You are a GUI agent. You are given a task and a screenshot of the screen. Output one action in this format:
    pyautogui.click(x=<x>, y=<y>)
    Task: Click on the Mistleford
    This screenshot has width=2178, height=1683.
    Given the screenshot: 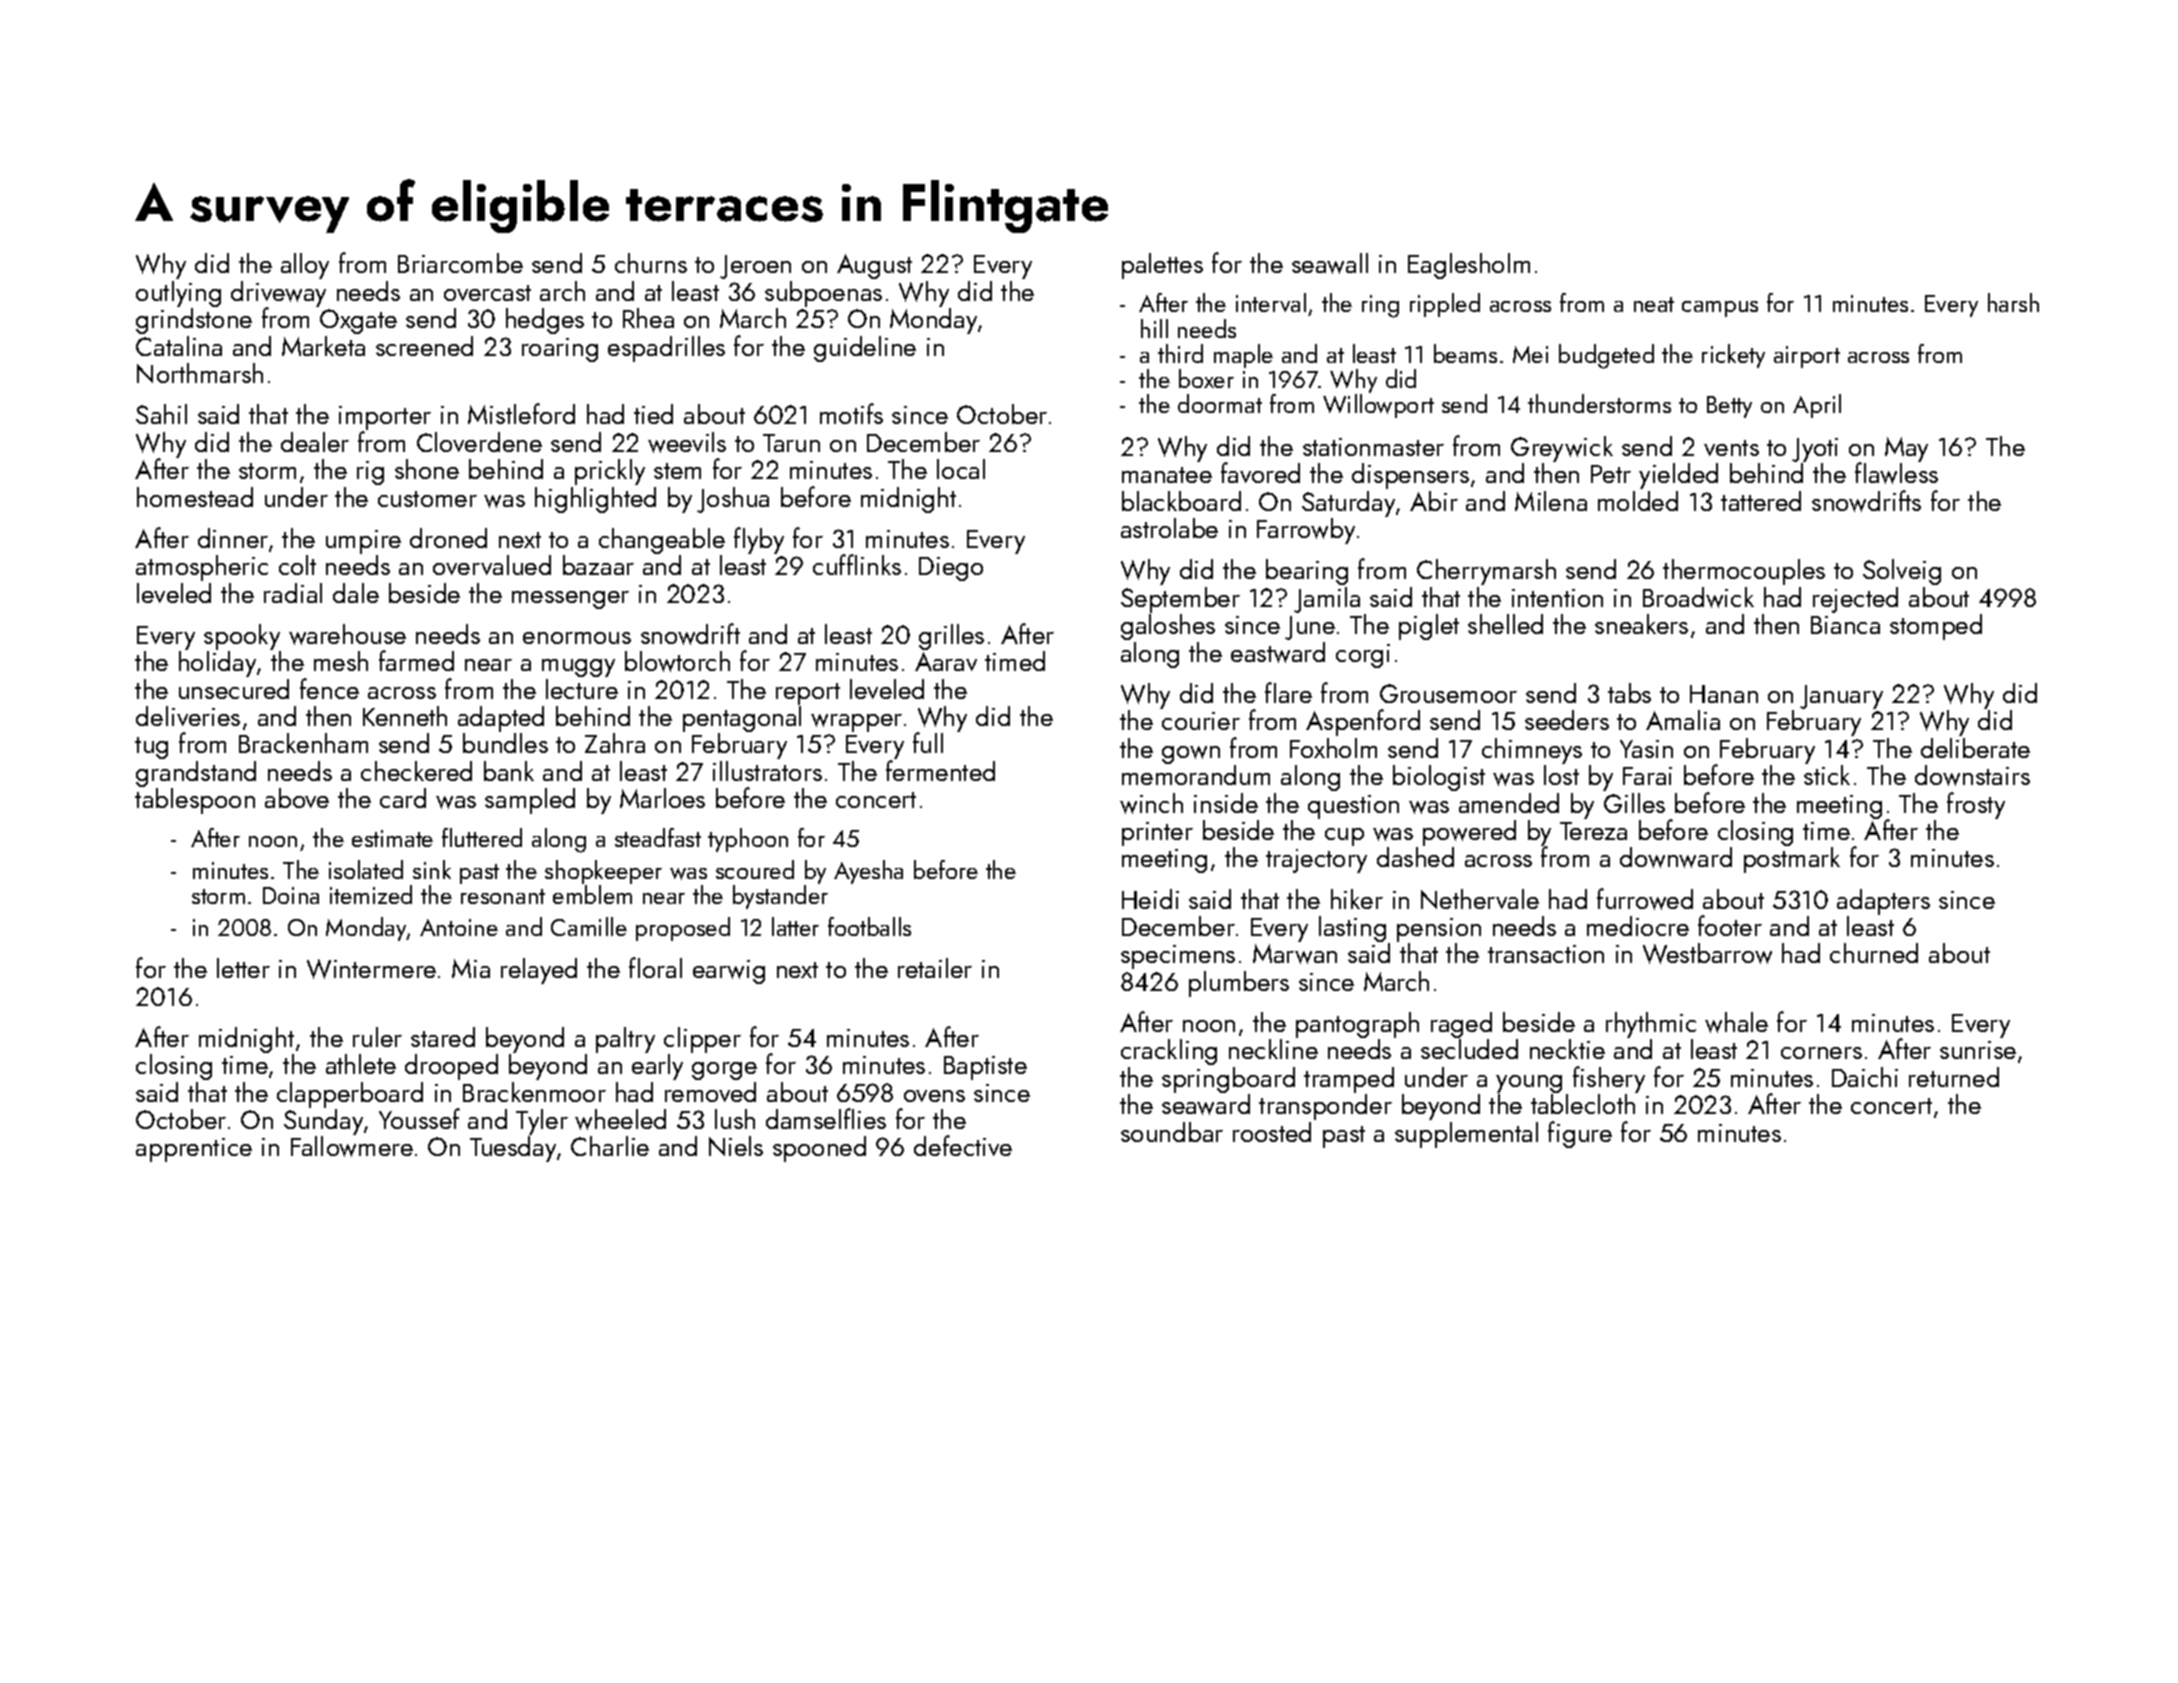 What is the action you would take?
    pyautogui.click(x=521, y=413)
